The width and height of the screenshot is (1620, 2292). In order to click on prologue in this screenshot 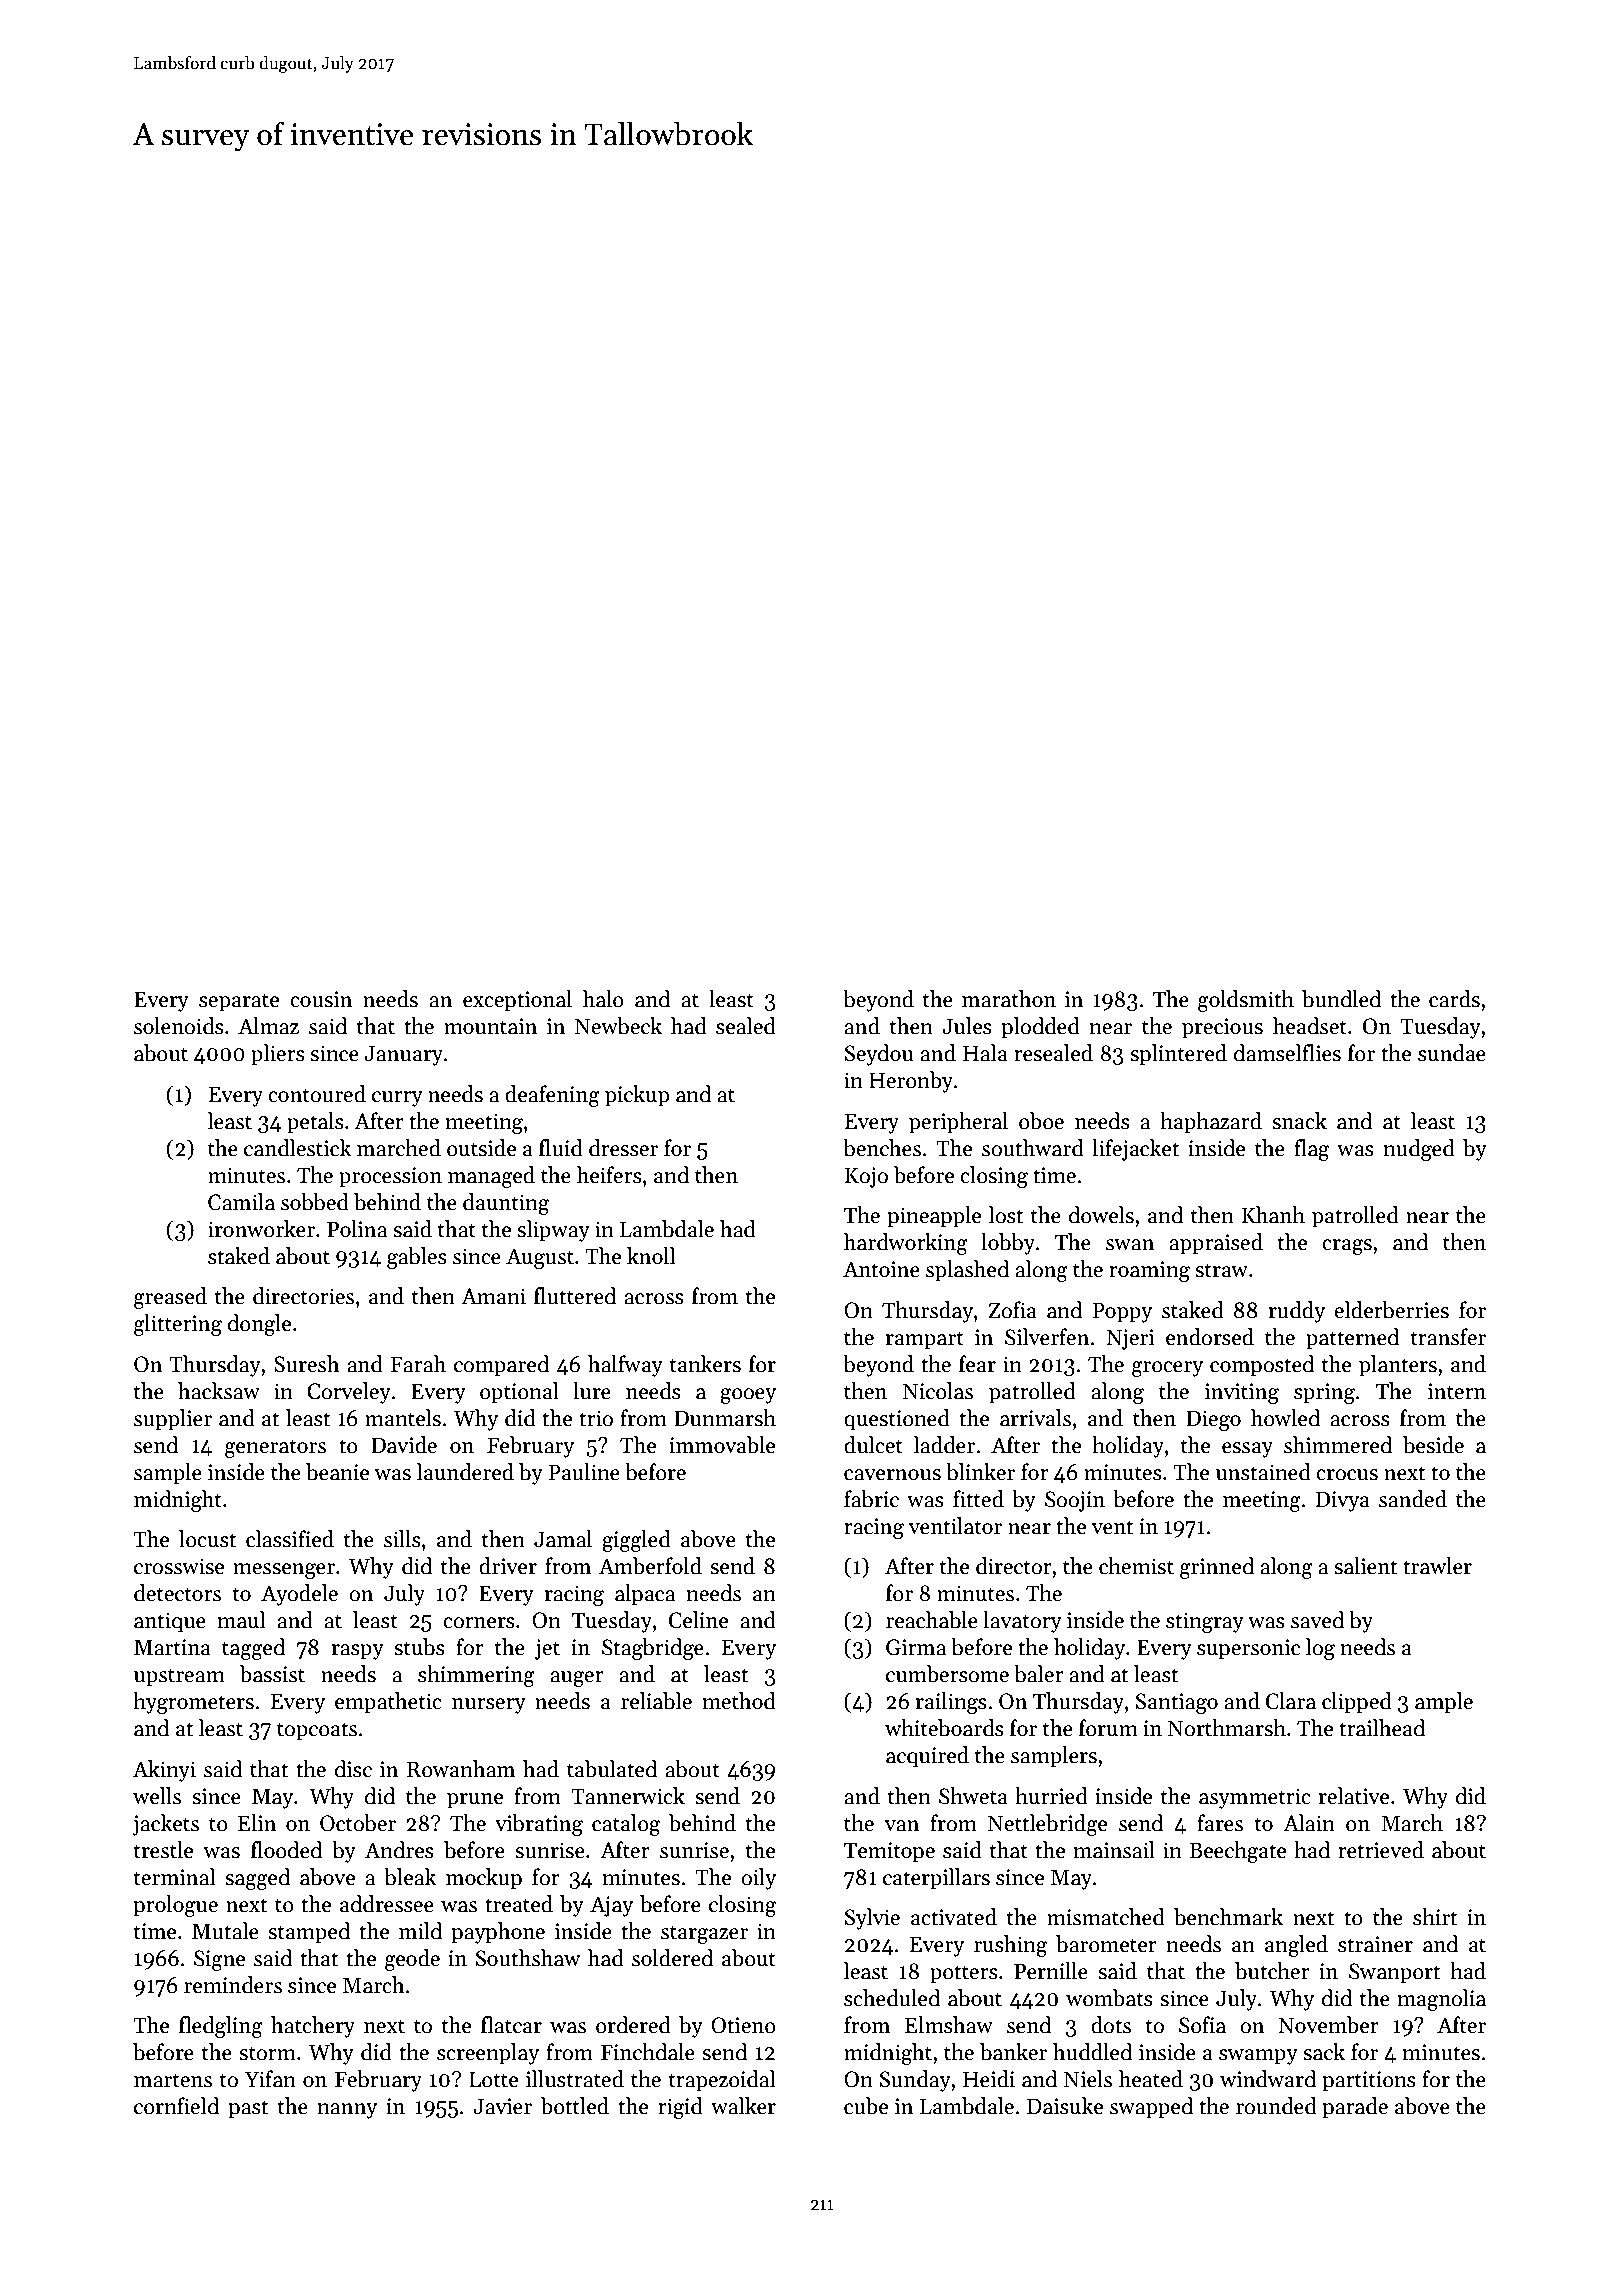, I will do `click(175, 1906)`.
